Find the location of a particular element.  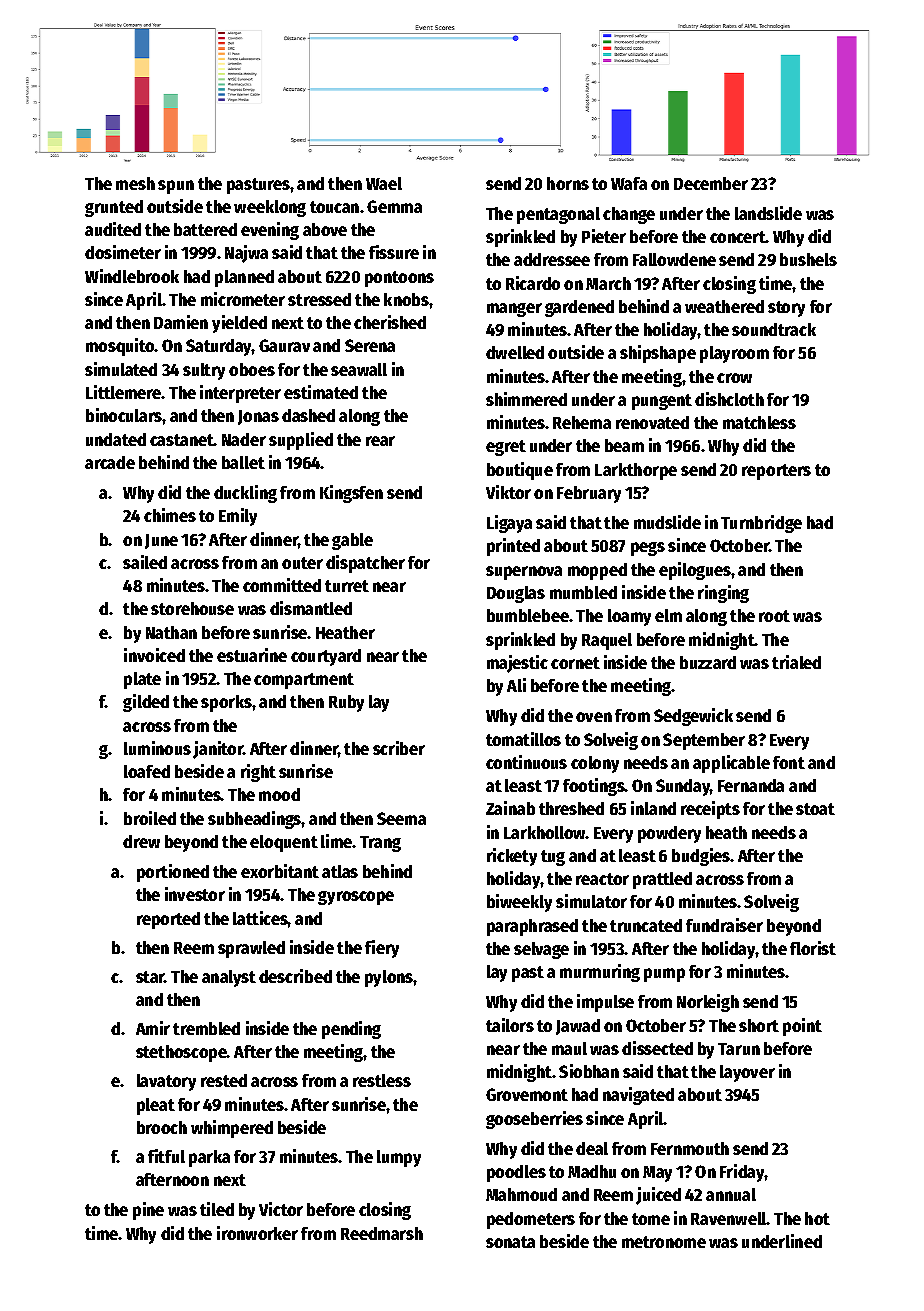

sonata is located at coordinates (510, 1242).
